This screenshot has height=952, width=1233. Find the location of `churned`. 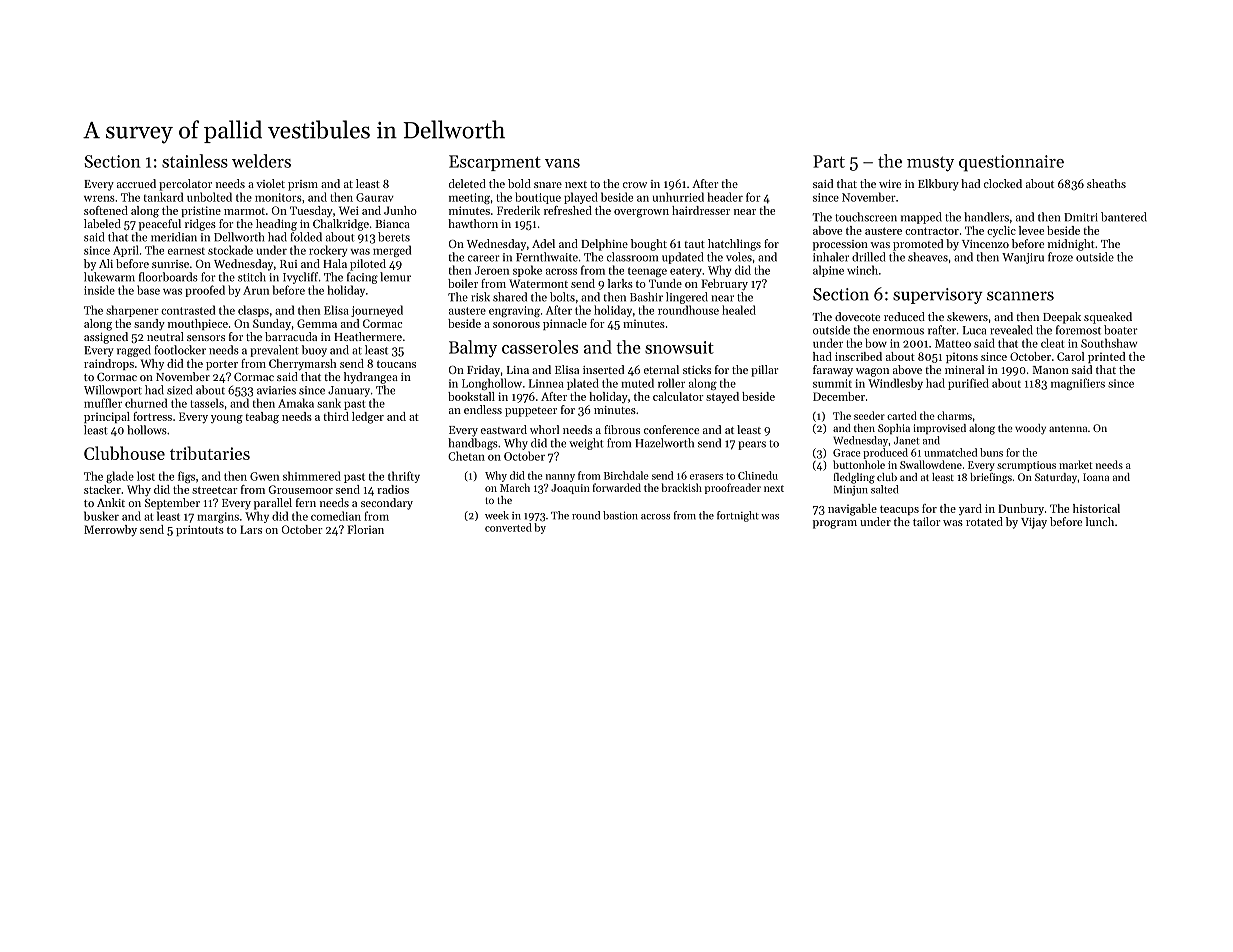

churned is located at coordinates (146, 403).
